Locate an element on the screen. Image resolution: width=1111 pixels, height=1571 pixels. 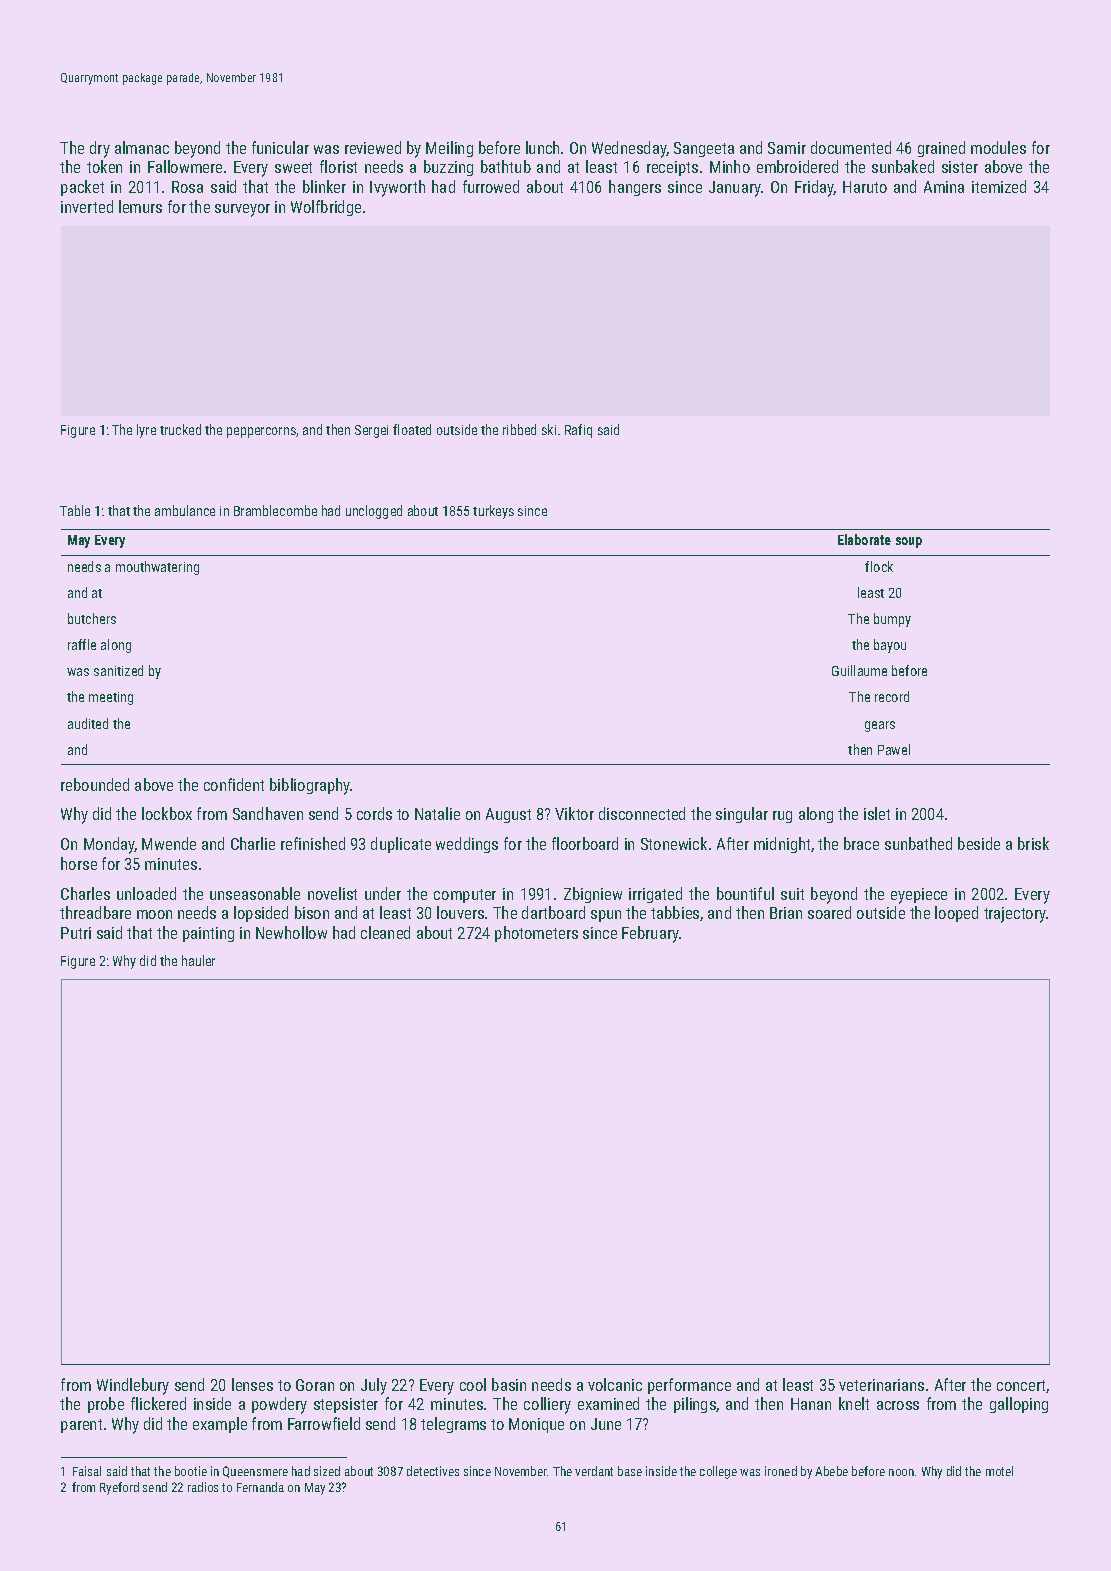
Rafiq is located at coordinates (578, 431).
